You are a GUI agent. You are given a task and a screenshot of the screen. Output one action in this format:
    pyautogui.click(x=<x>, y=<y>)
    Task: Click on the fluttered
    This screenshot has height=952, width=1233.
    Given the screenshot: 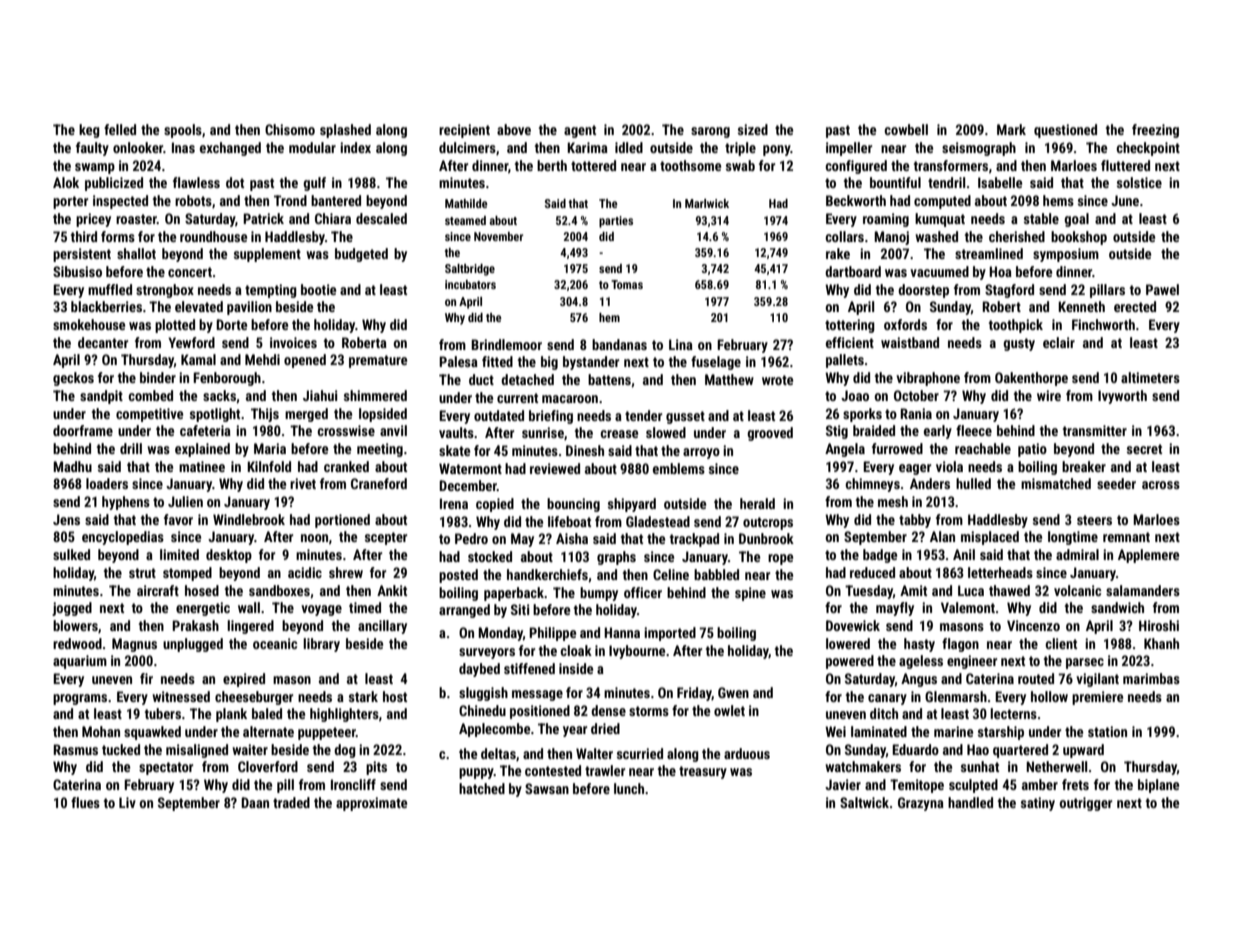 What is the action you would take?
    pyautogui.click(x=1125, y=165)
